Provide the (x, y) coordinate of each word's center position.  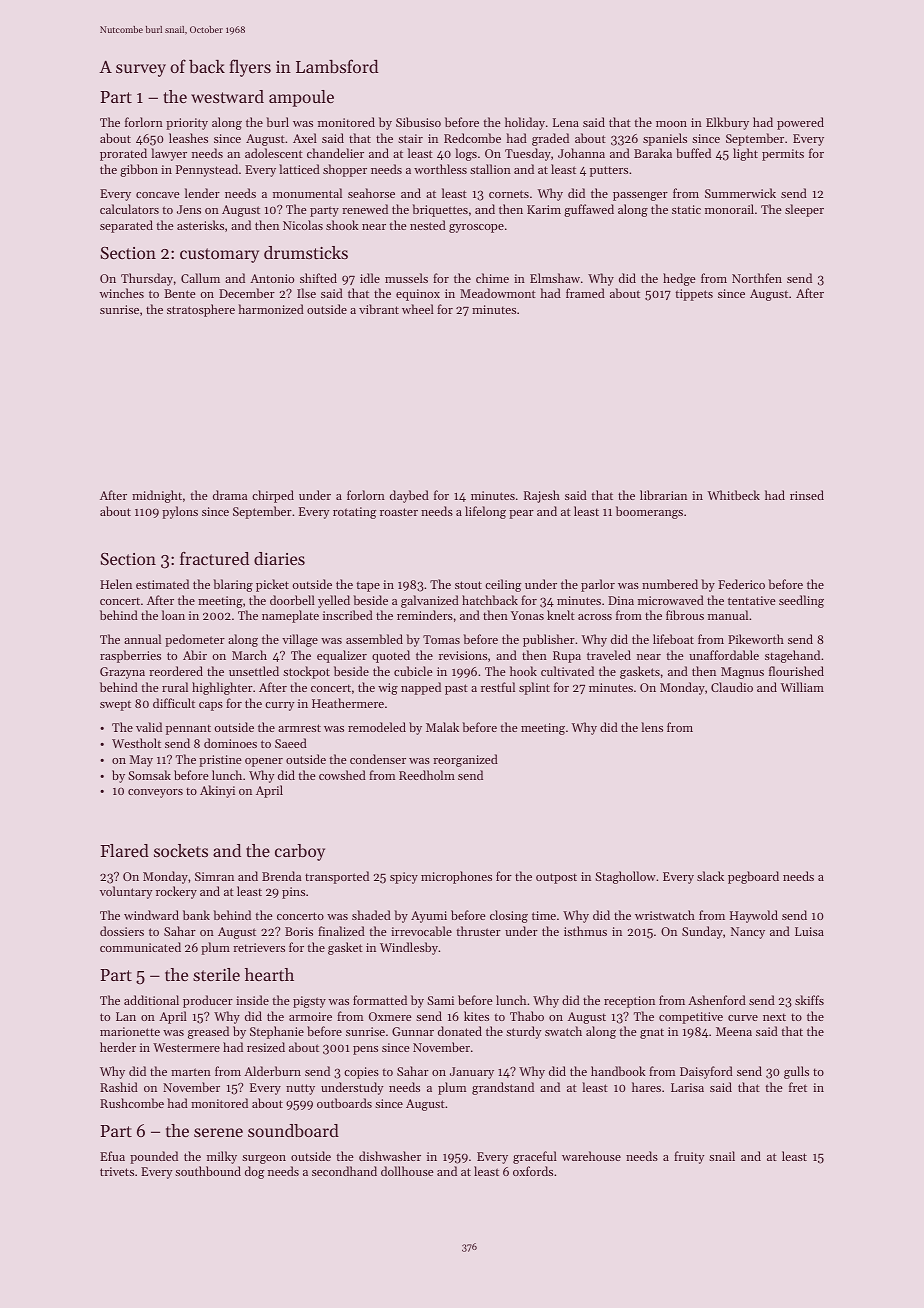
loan (173, 615)
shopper (345, 170)
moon (671, 124)
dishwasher (390, 1156)
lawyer (169, 154)
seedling (801, 601)
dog (255, 1172)
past (456, 689)
